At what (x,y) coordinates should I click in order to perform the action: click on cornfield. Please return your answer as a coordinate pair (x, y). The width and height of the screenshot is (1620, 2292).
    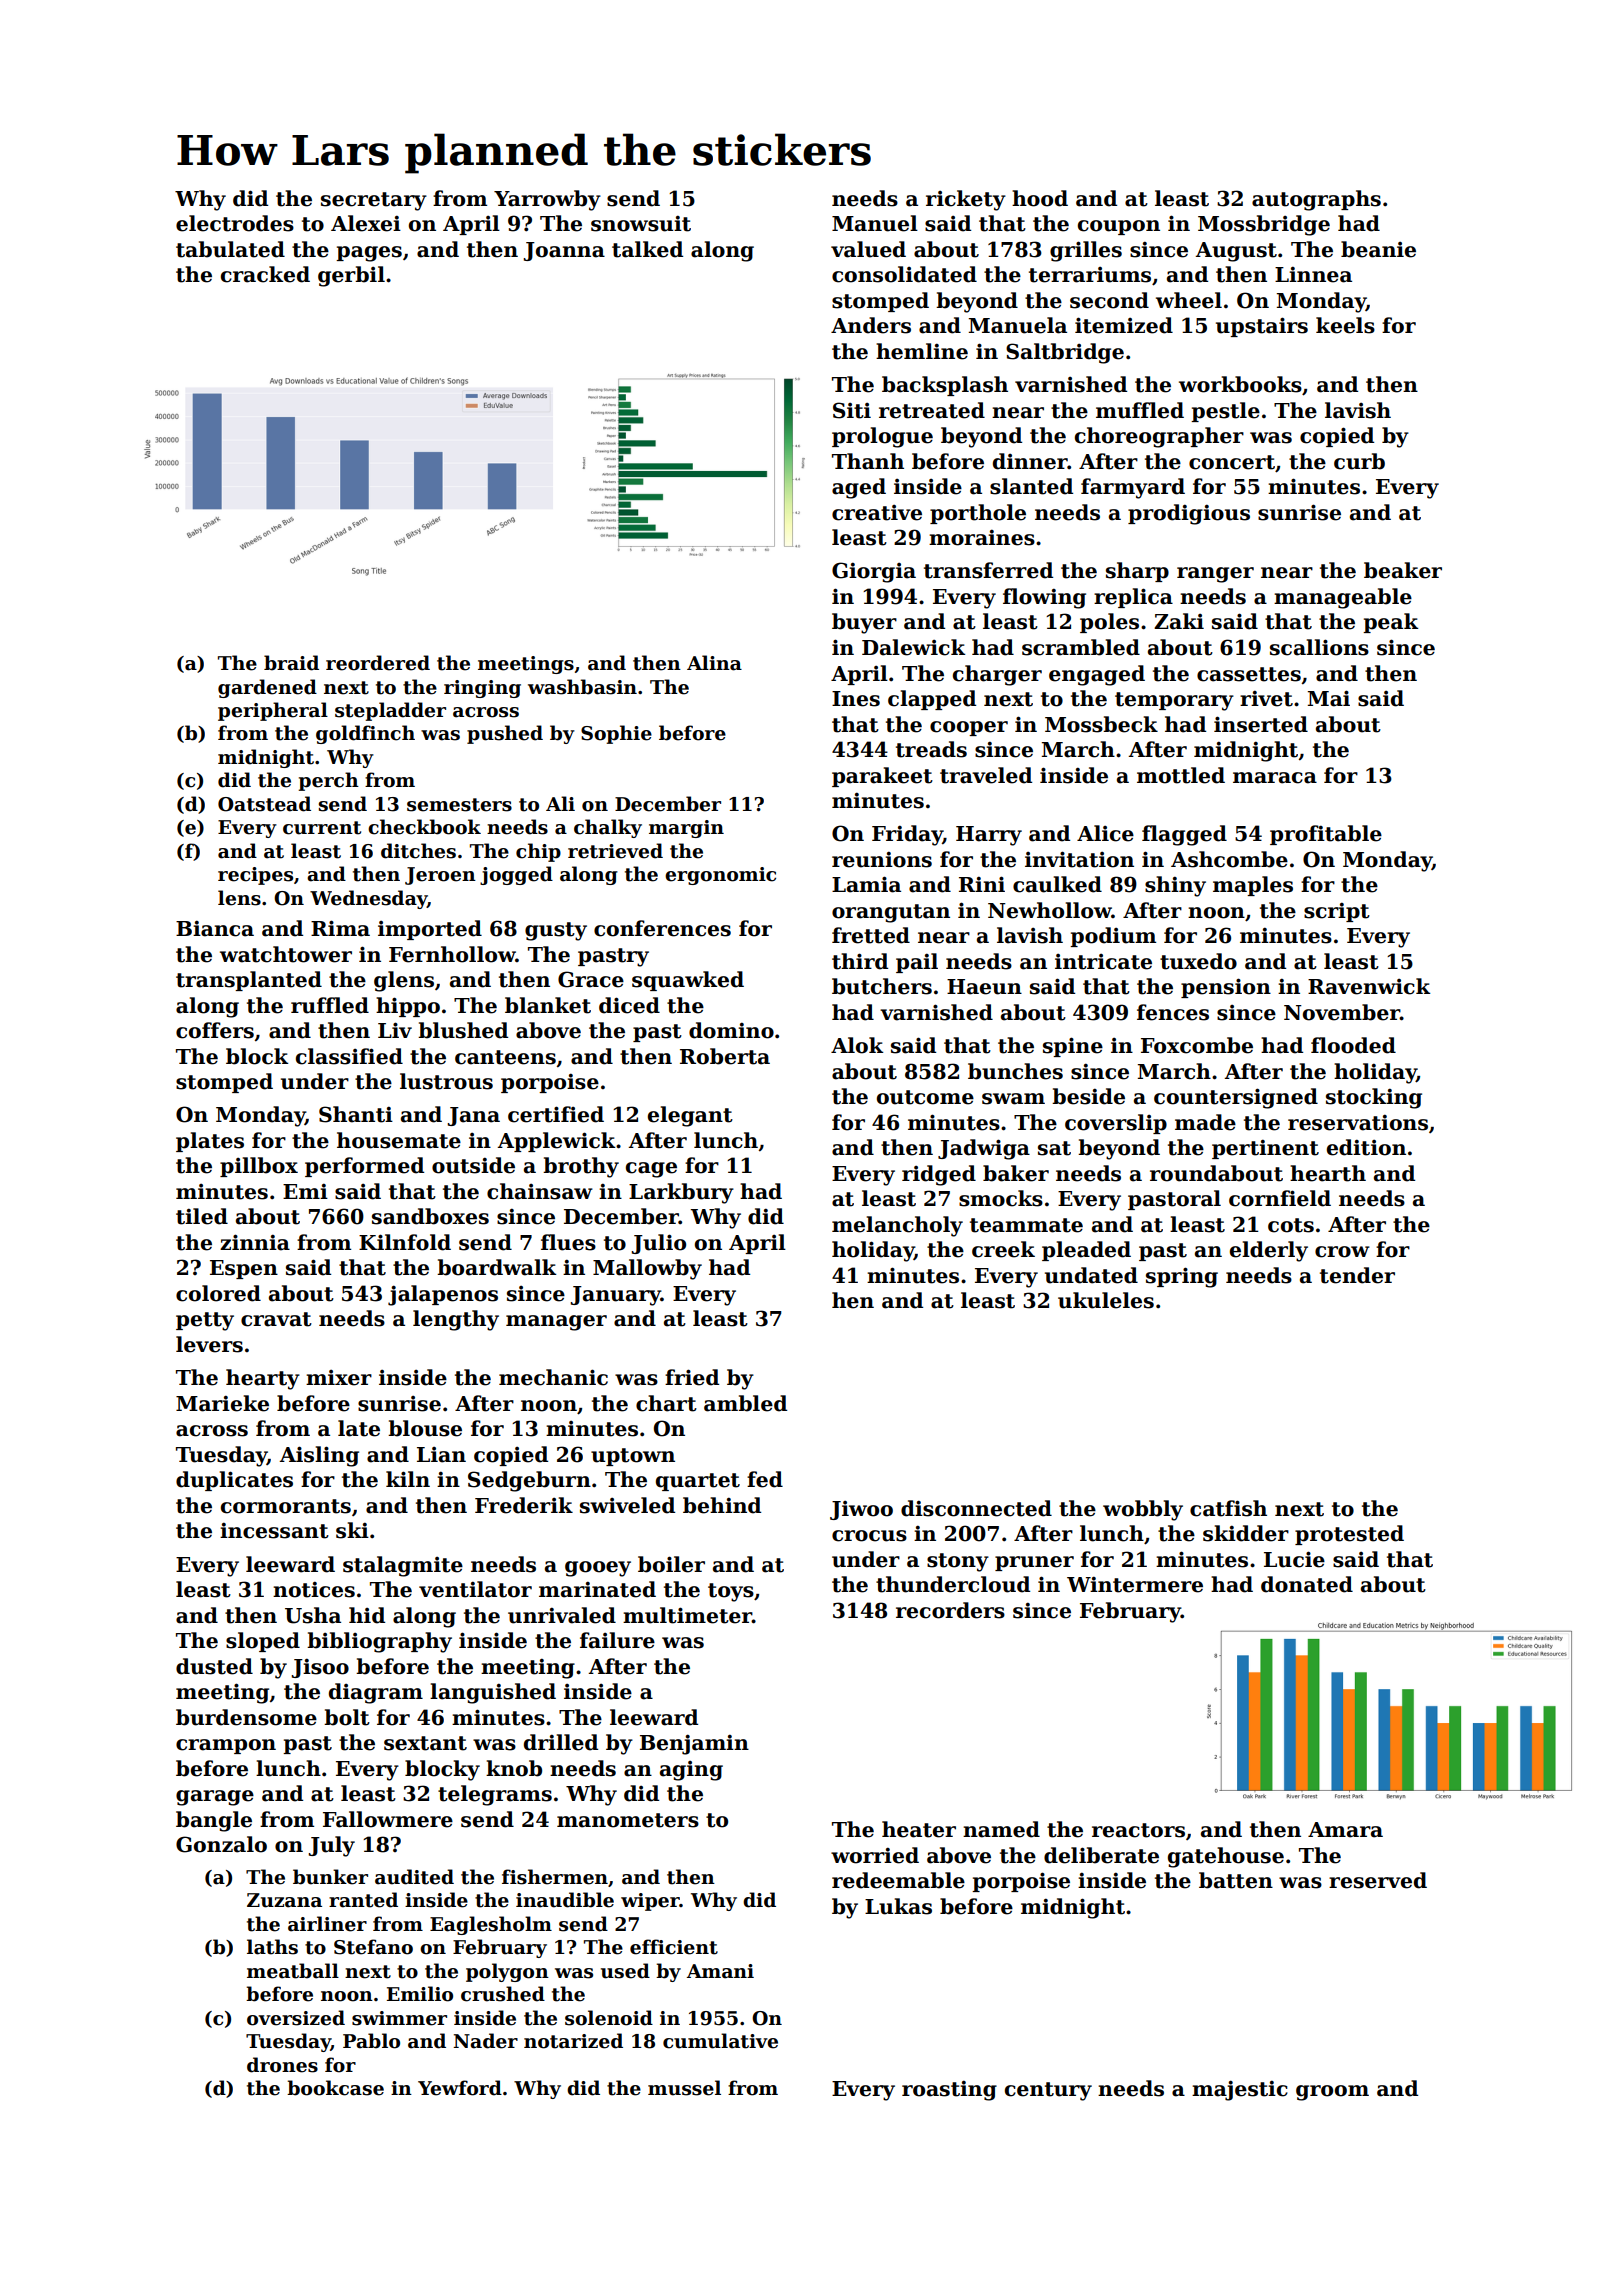
    Looking at the image, I should click on (1280, 1198).
